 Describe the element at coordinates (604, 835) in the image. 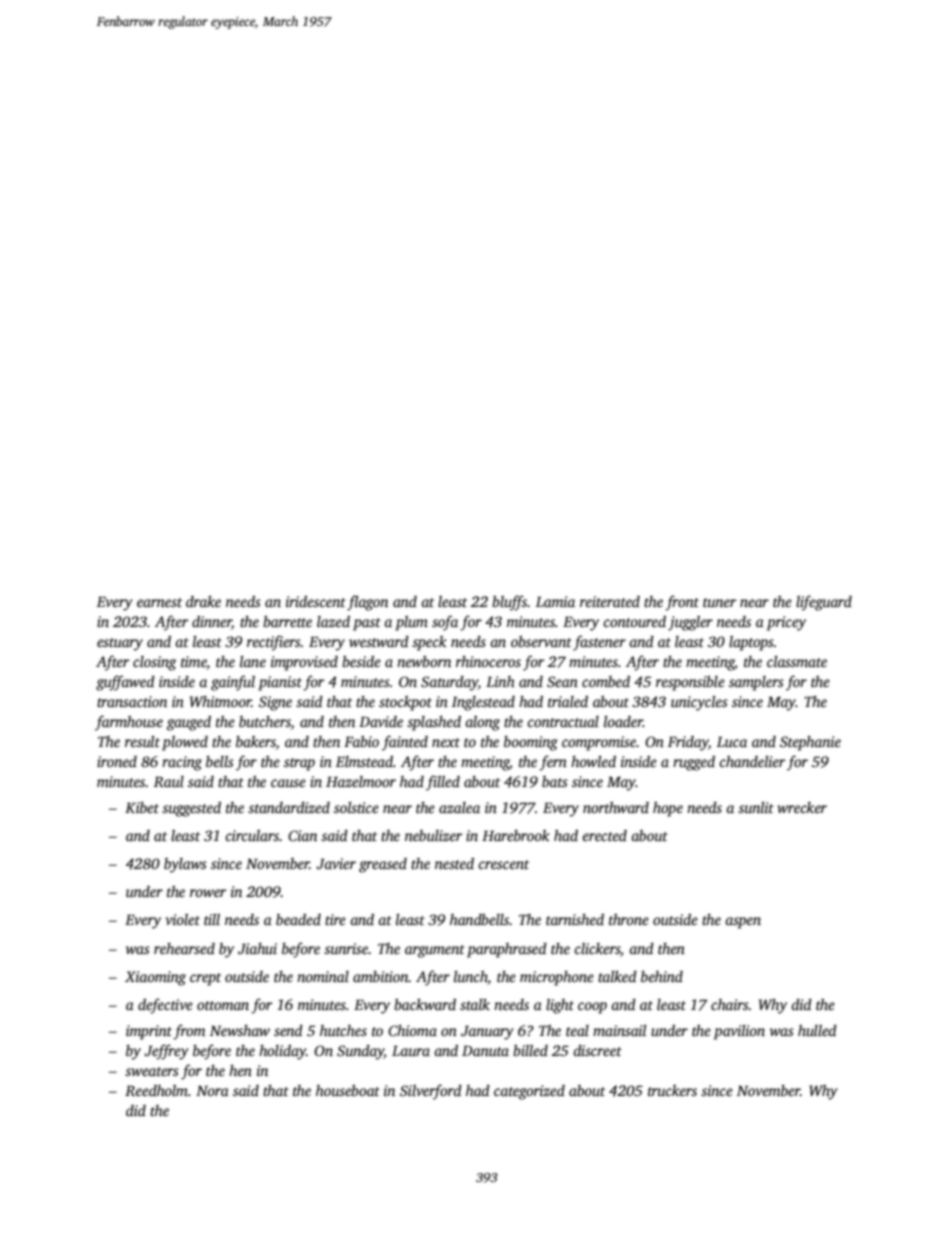

I see `erected` at that location.
